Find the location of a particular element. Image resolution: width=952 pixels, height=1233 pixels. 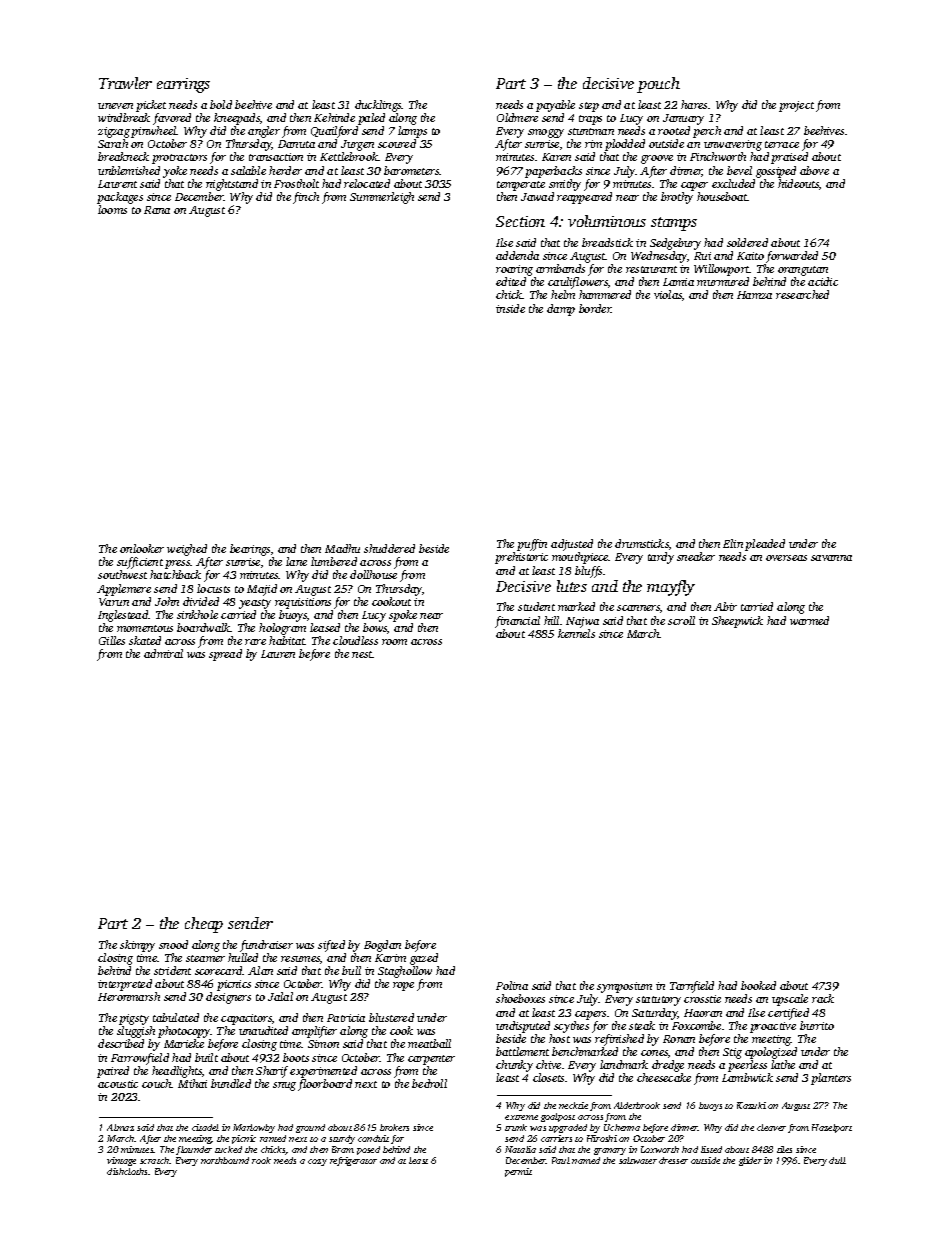

tardy is located at coordinates (661, 558).
